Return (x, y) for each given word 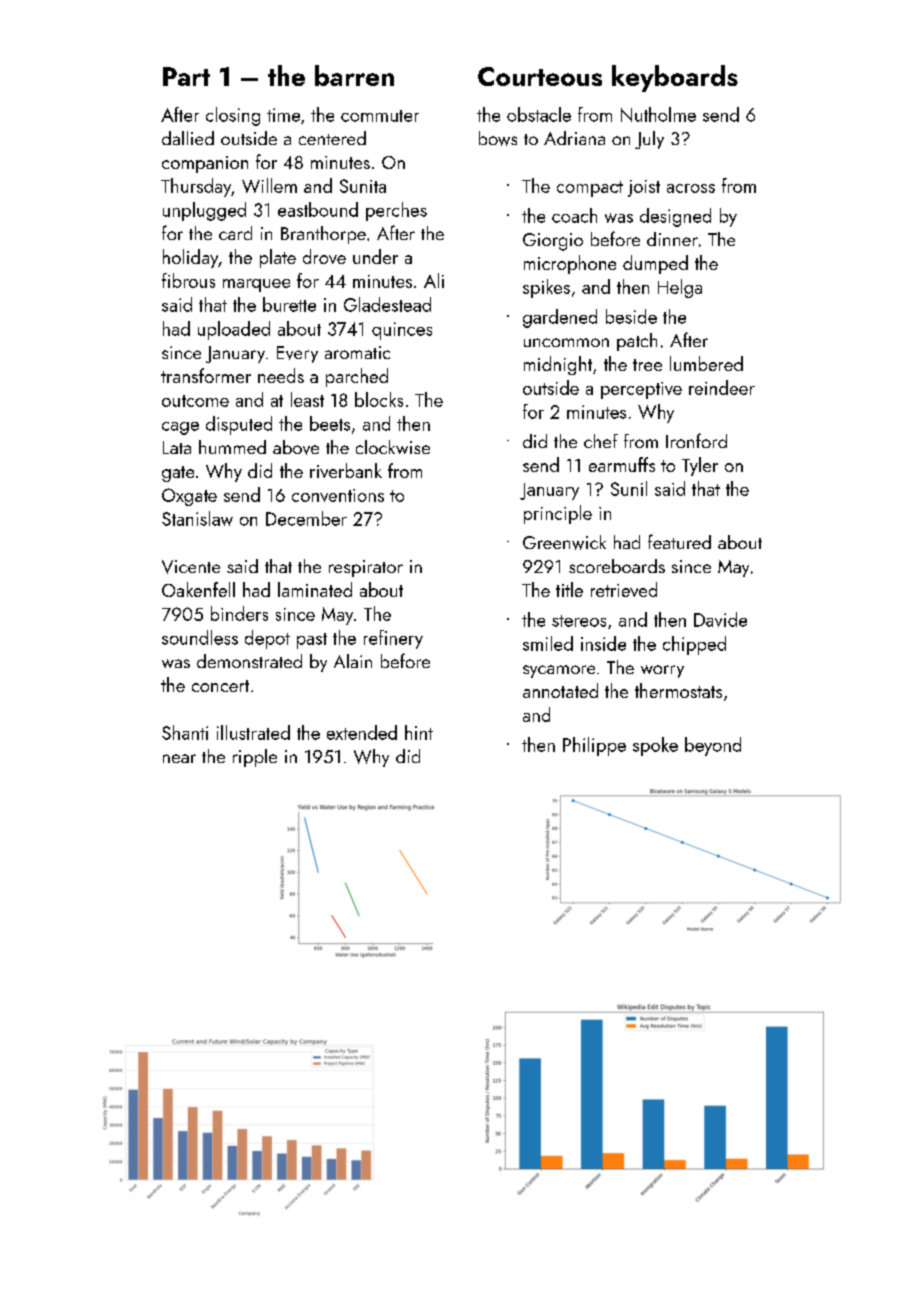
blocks (379, 399)
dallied (188, 138)
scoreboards (617, 566)
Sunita (363, 186)
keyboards (675, 78)
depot (267, 639)
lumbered (706, 363)
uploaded (234, 330)
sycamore (559, 671)
